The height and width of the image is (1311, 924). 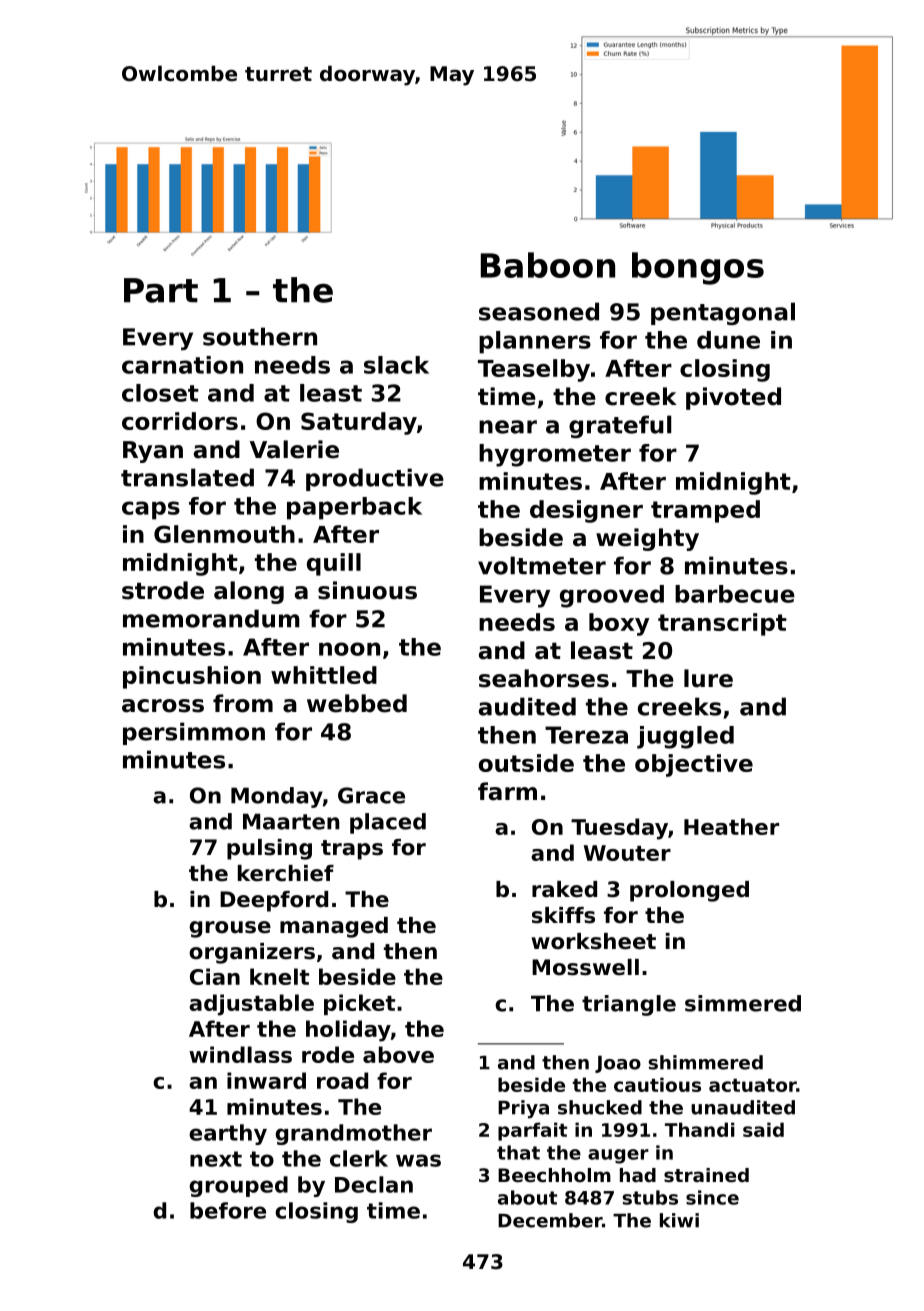 What do you see at coordinates (523, 1109) in the image?
I see `Priya` at bounding box center [523, 1109].
